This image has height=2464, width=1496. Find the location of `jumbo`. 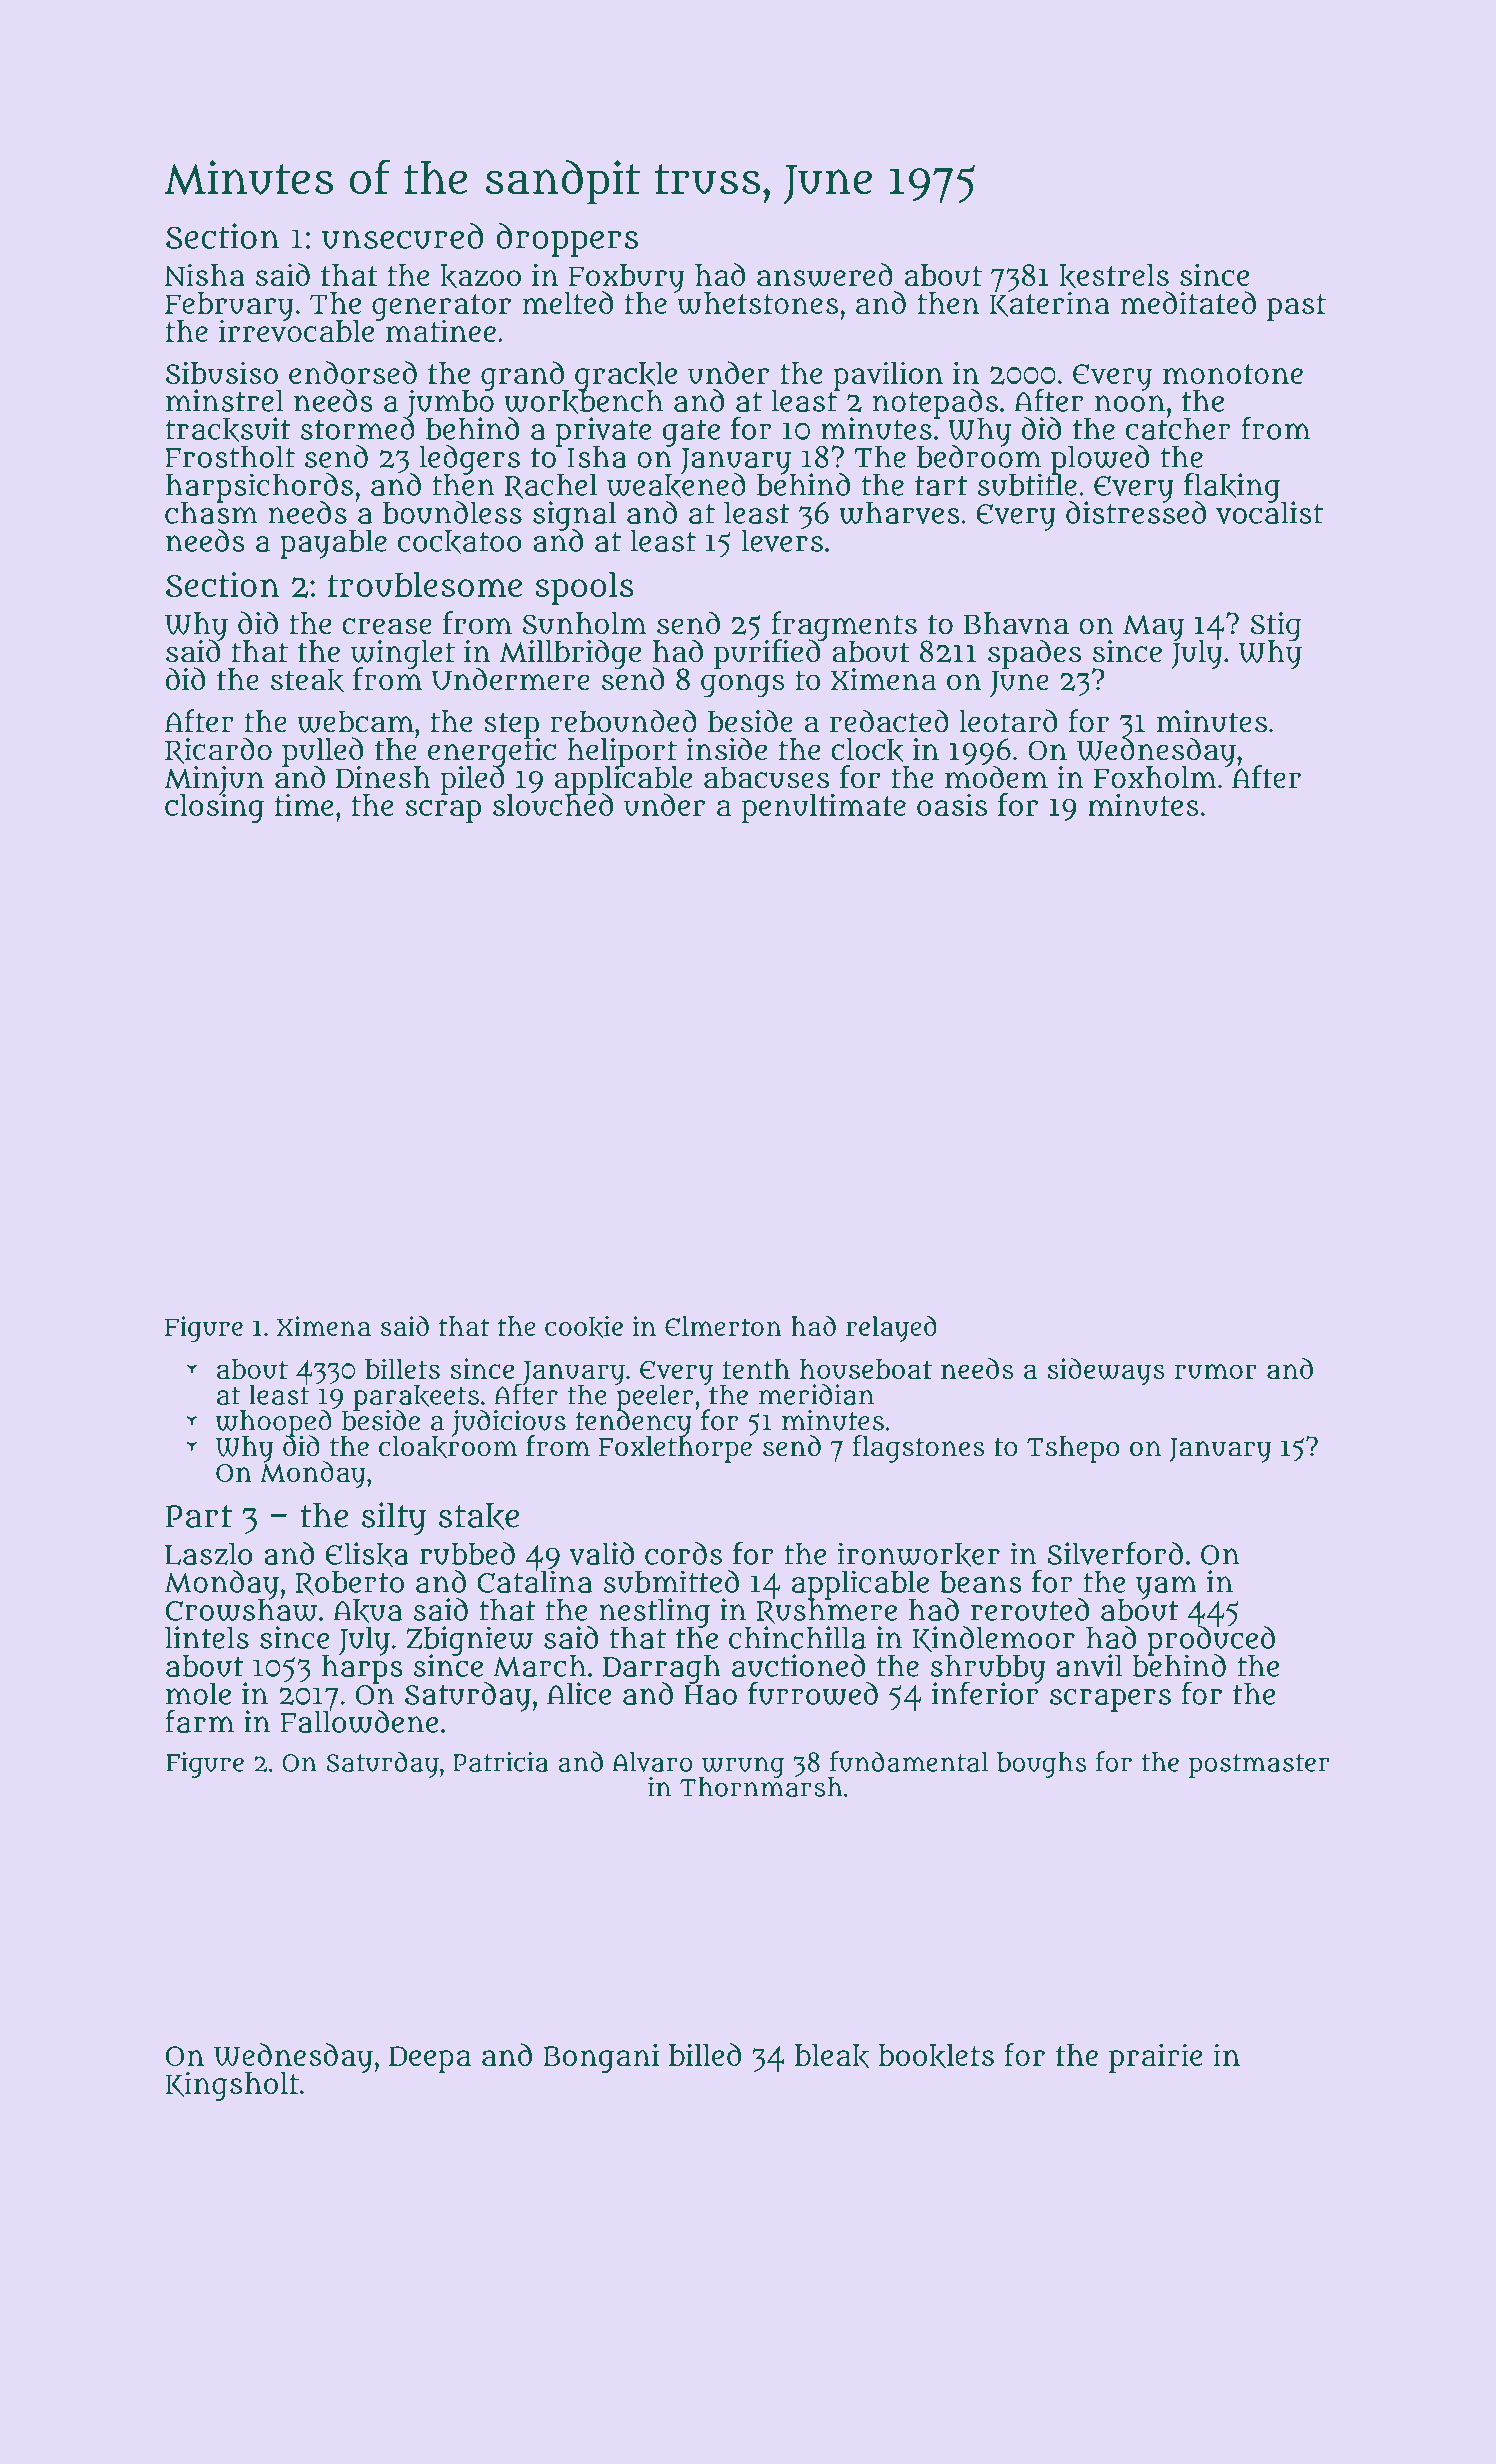

jumbo is located at coordinates (449, 404).
